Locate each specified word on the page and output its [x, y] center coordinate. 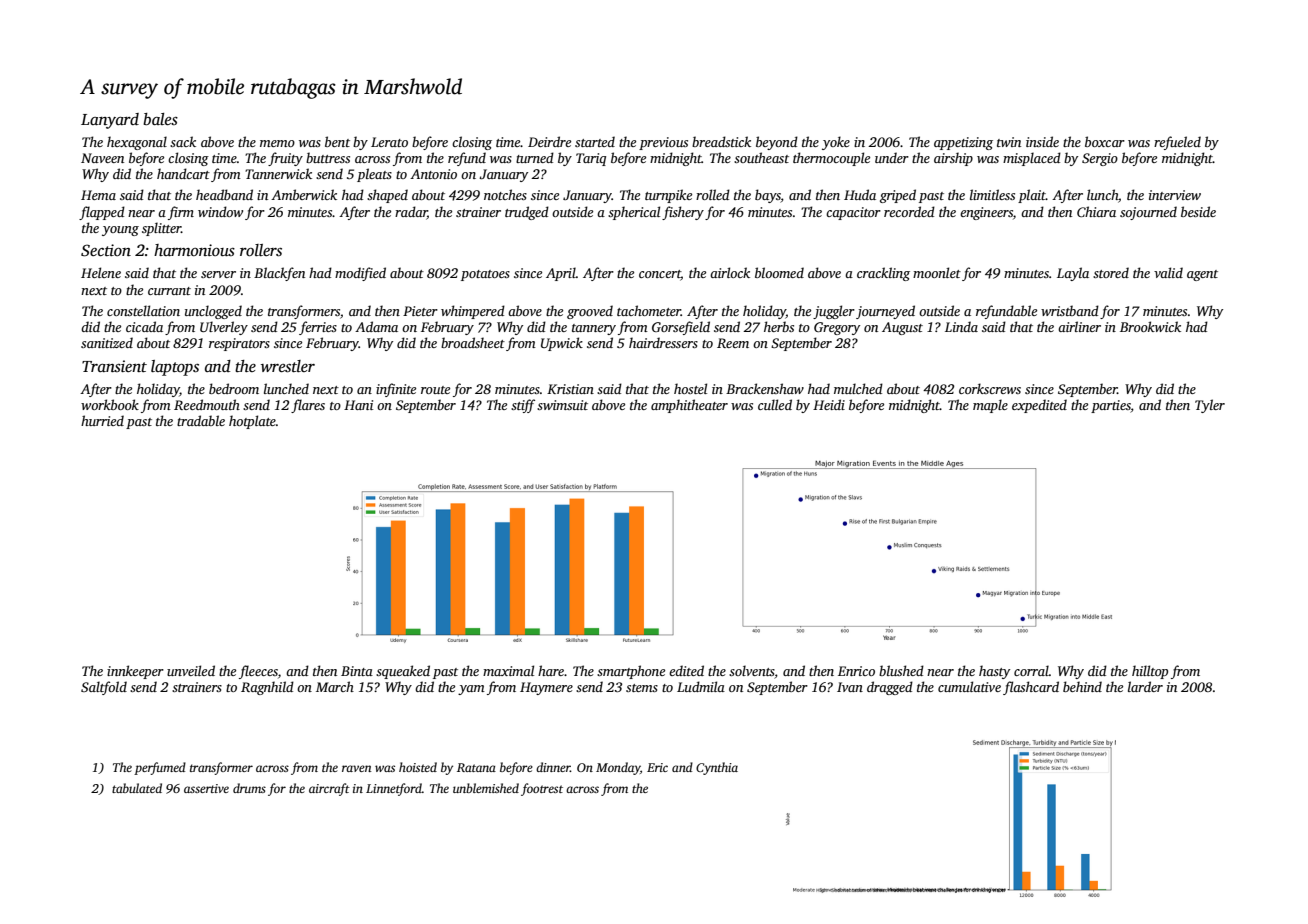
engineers [986, 213]
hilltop [1150, 672]
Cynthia [717, 768]
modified [360, 274]
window [220, 211]
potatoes [485, 275]
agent [1202, 275]
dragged [890, 688]
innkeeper [135, 672]
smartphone [631, 672]
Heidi [829, 404]
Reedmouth [207, 404]
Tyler [1210, 406]
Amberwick [304, 194]
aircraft [329, 789]
